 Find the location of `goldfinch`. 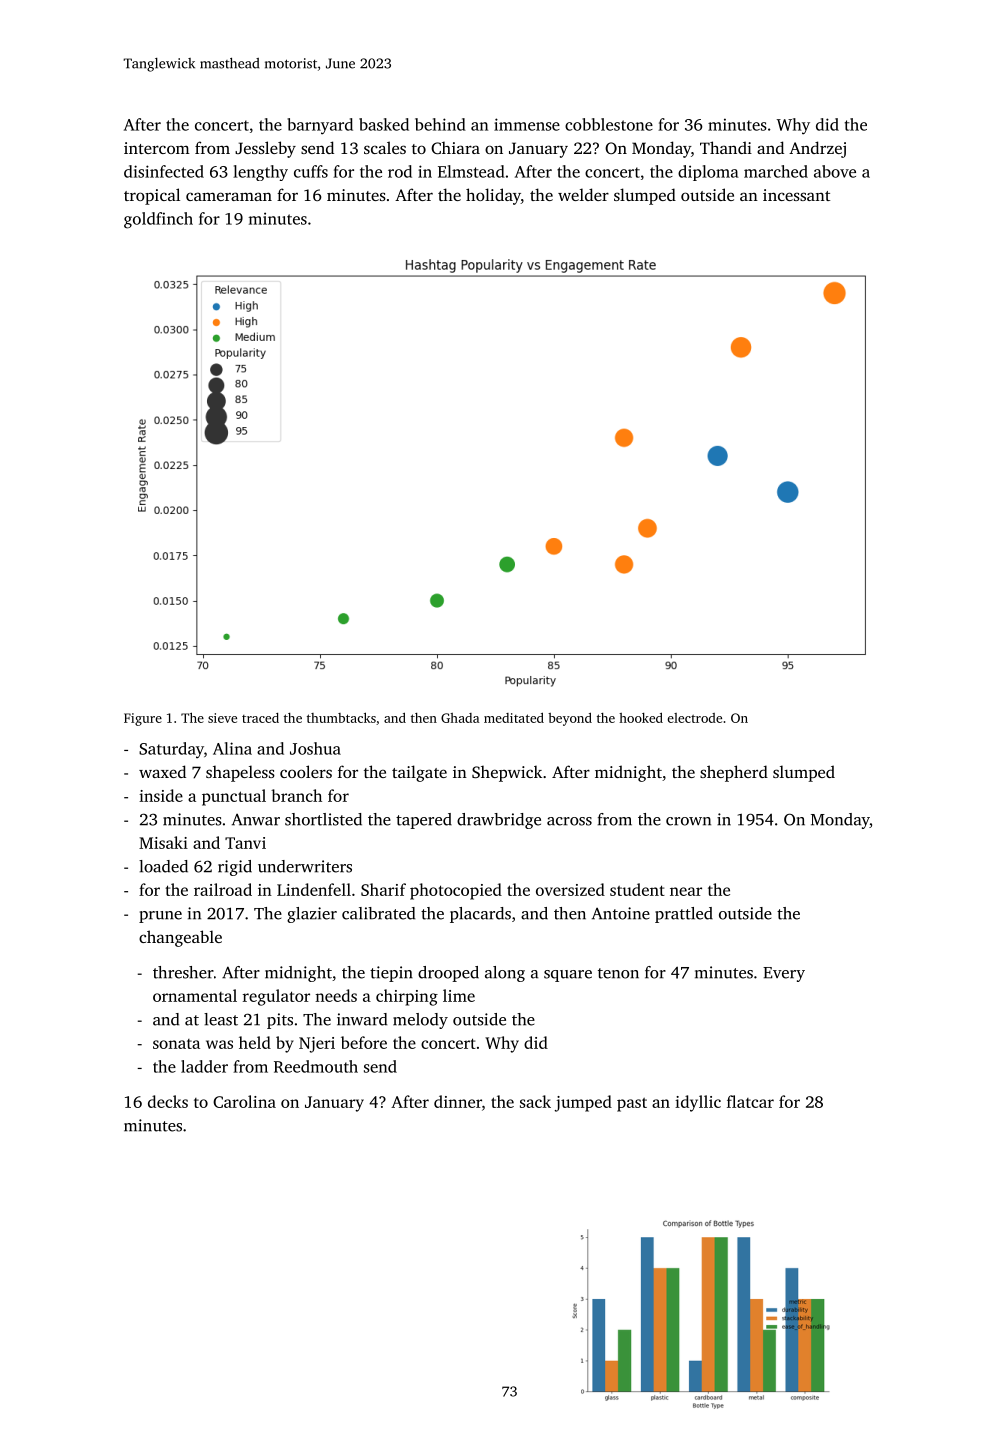

goldfinch is located at coordinates (158, 220).
